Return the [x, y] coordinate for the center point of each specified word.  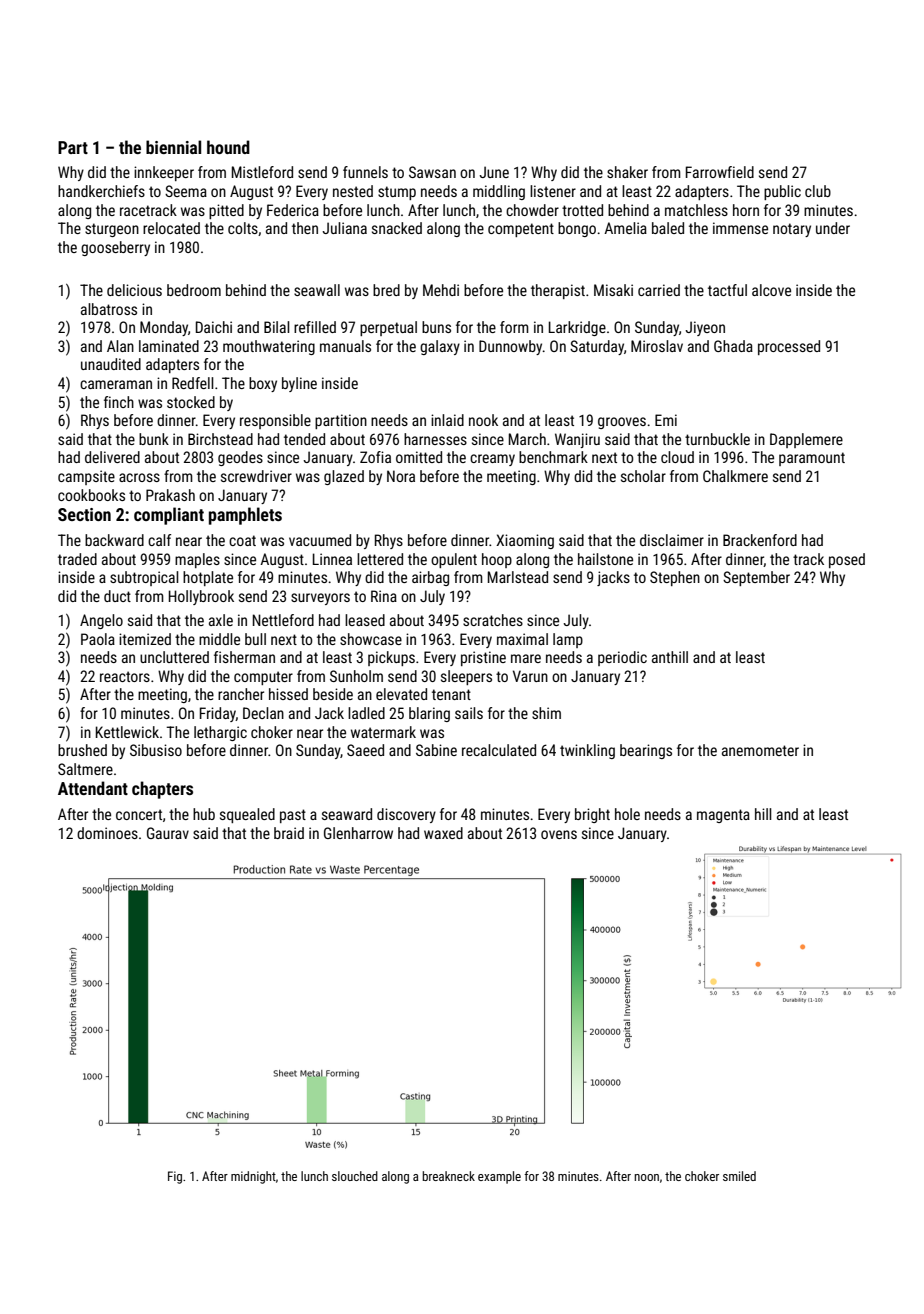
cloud [677, 457]
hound [228, 147]
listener [553, 191]
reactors [125, 676]
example [499, 1177]
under [833, 228]
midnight [253, 1177]
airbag [430, 578]
